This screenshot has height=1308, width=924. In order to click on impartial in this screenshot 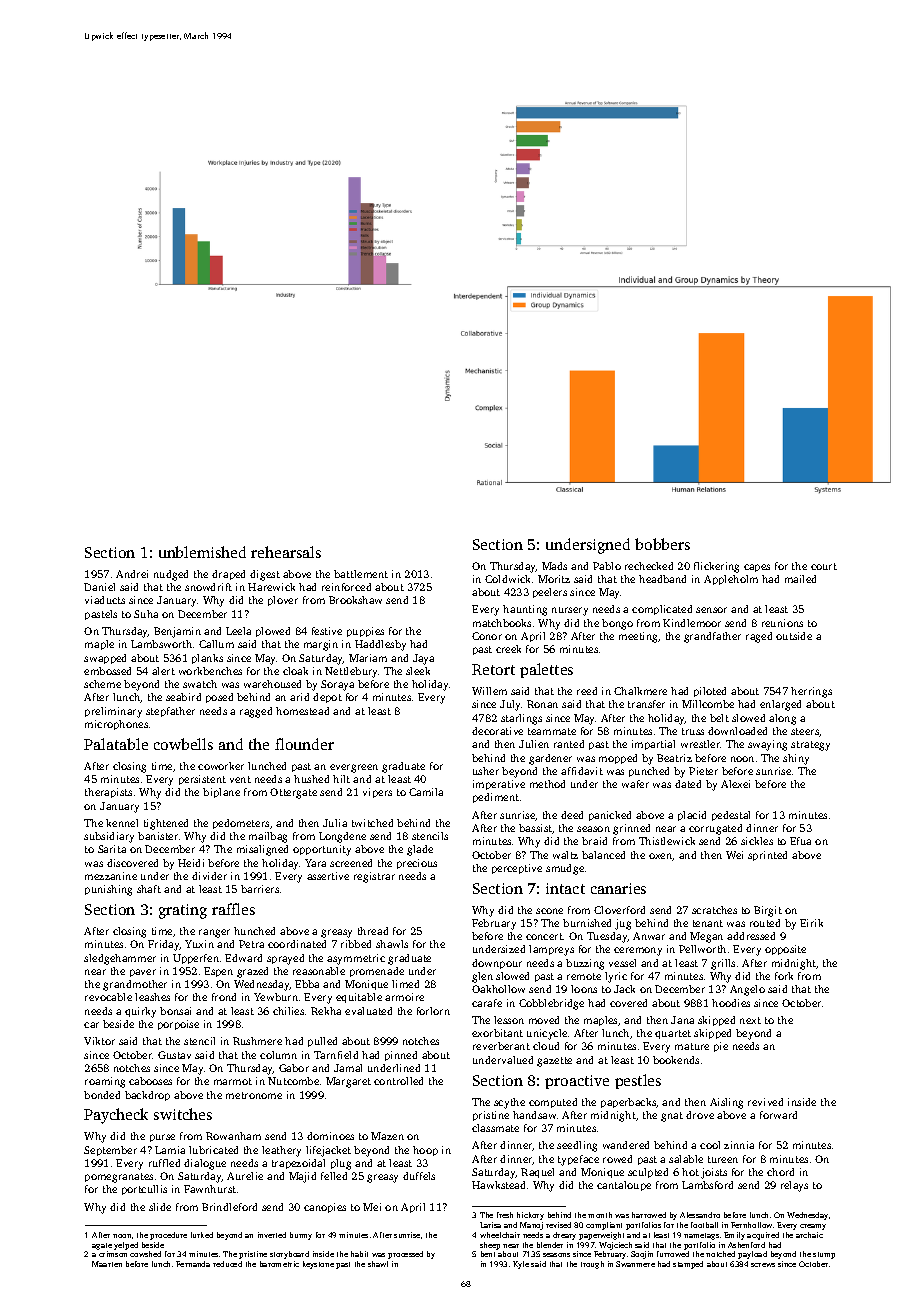, I will do `click(653, 745)`.
